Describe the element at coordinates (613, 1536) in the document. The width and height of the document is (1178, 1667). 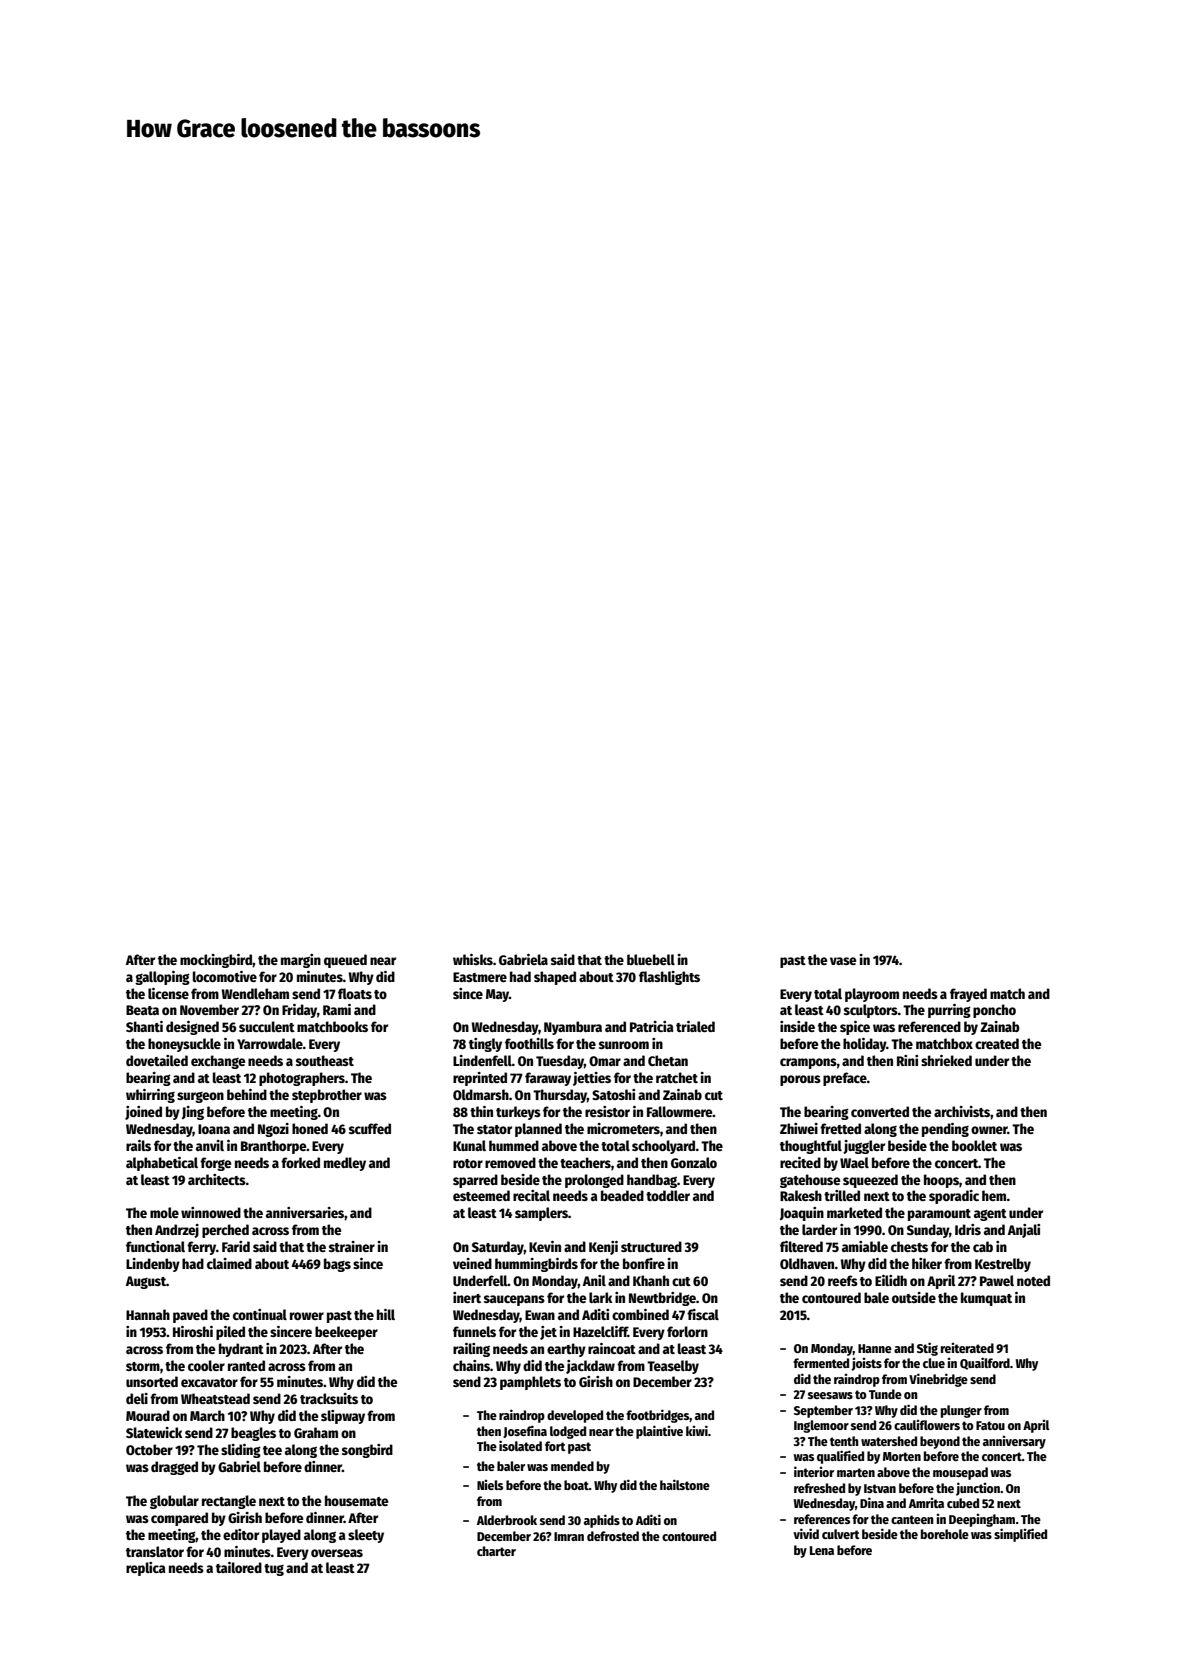
I see `defrosted` at that location.
